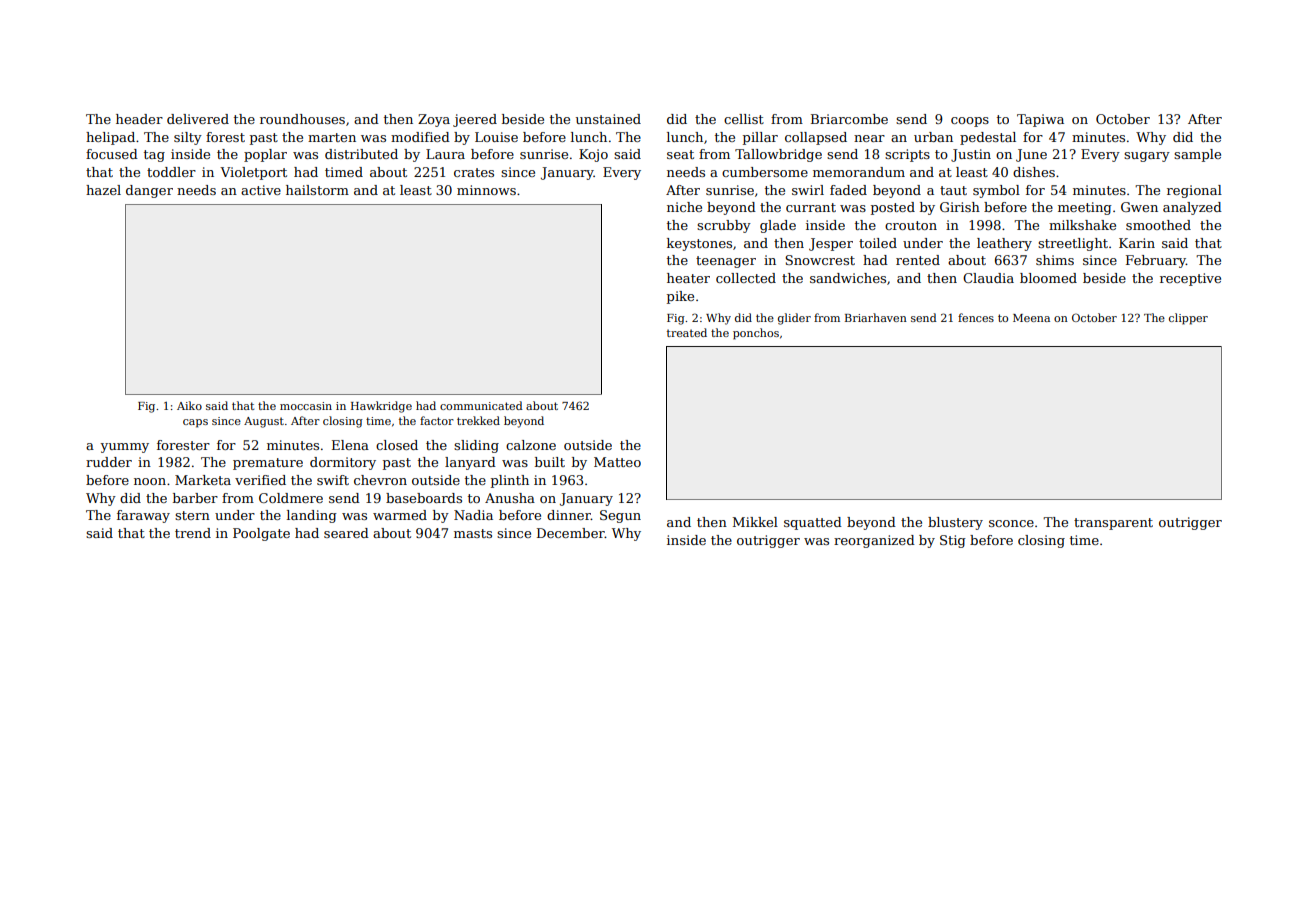 This screenshot has height=924, width=1308. What do you see at coordinates (481, 405) in the screenshot?
I see `communicated` at bounding box center [481, 405].
